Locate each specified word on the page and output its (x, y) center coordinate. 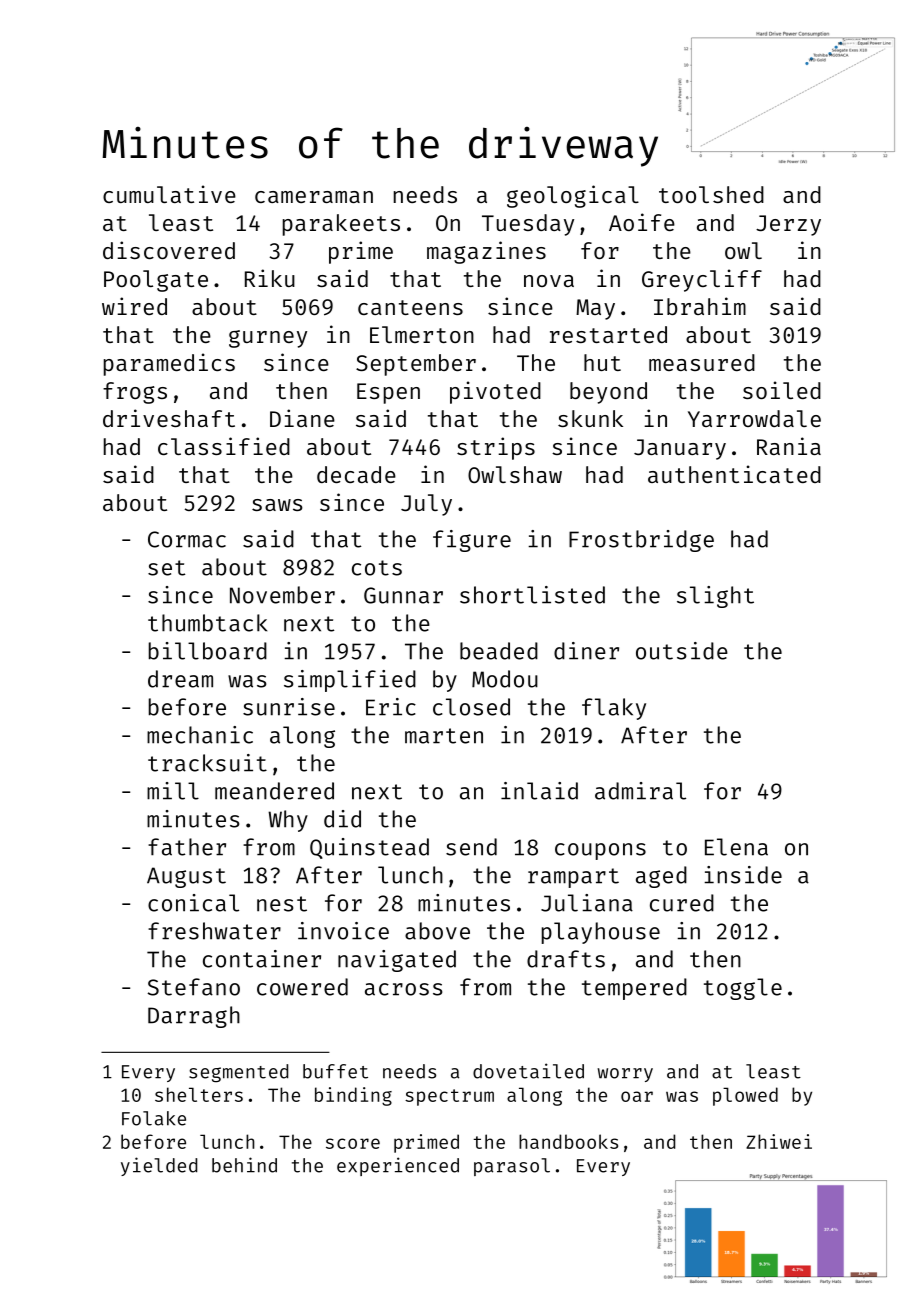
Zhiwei (779, 1141)
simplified (350, 681)
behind (244, 1165)
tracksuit (207, 763)
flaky (614, 709)
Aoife (642, 222)
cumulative (169, 194)
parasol (512, 1167)
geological (573, 196)
